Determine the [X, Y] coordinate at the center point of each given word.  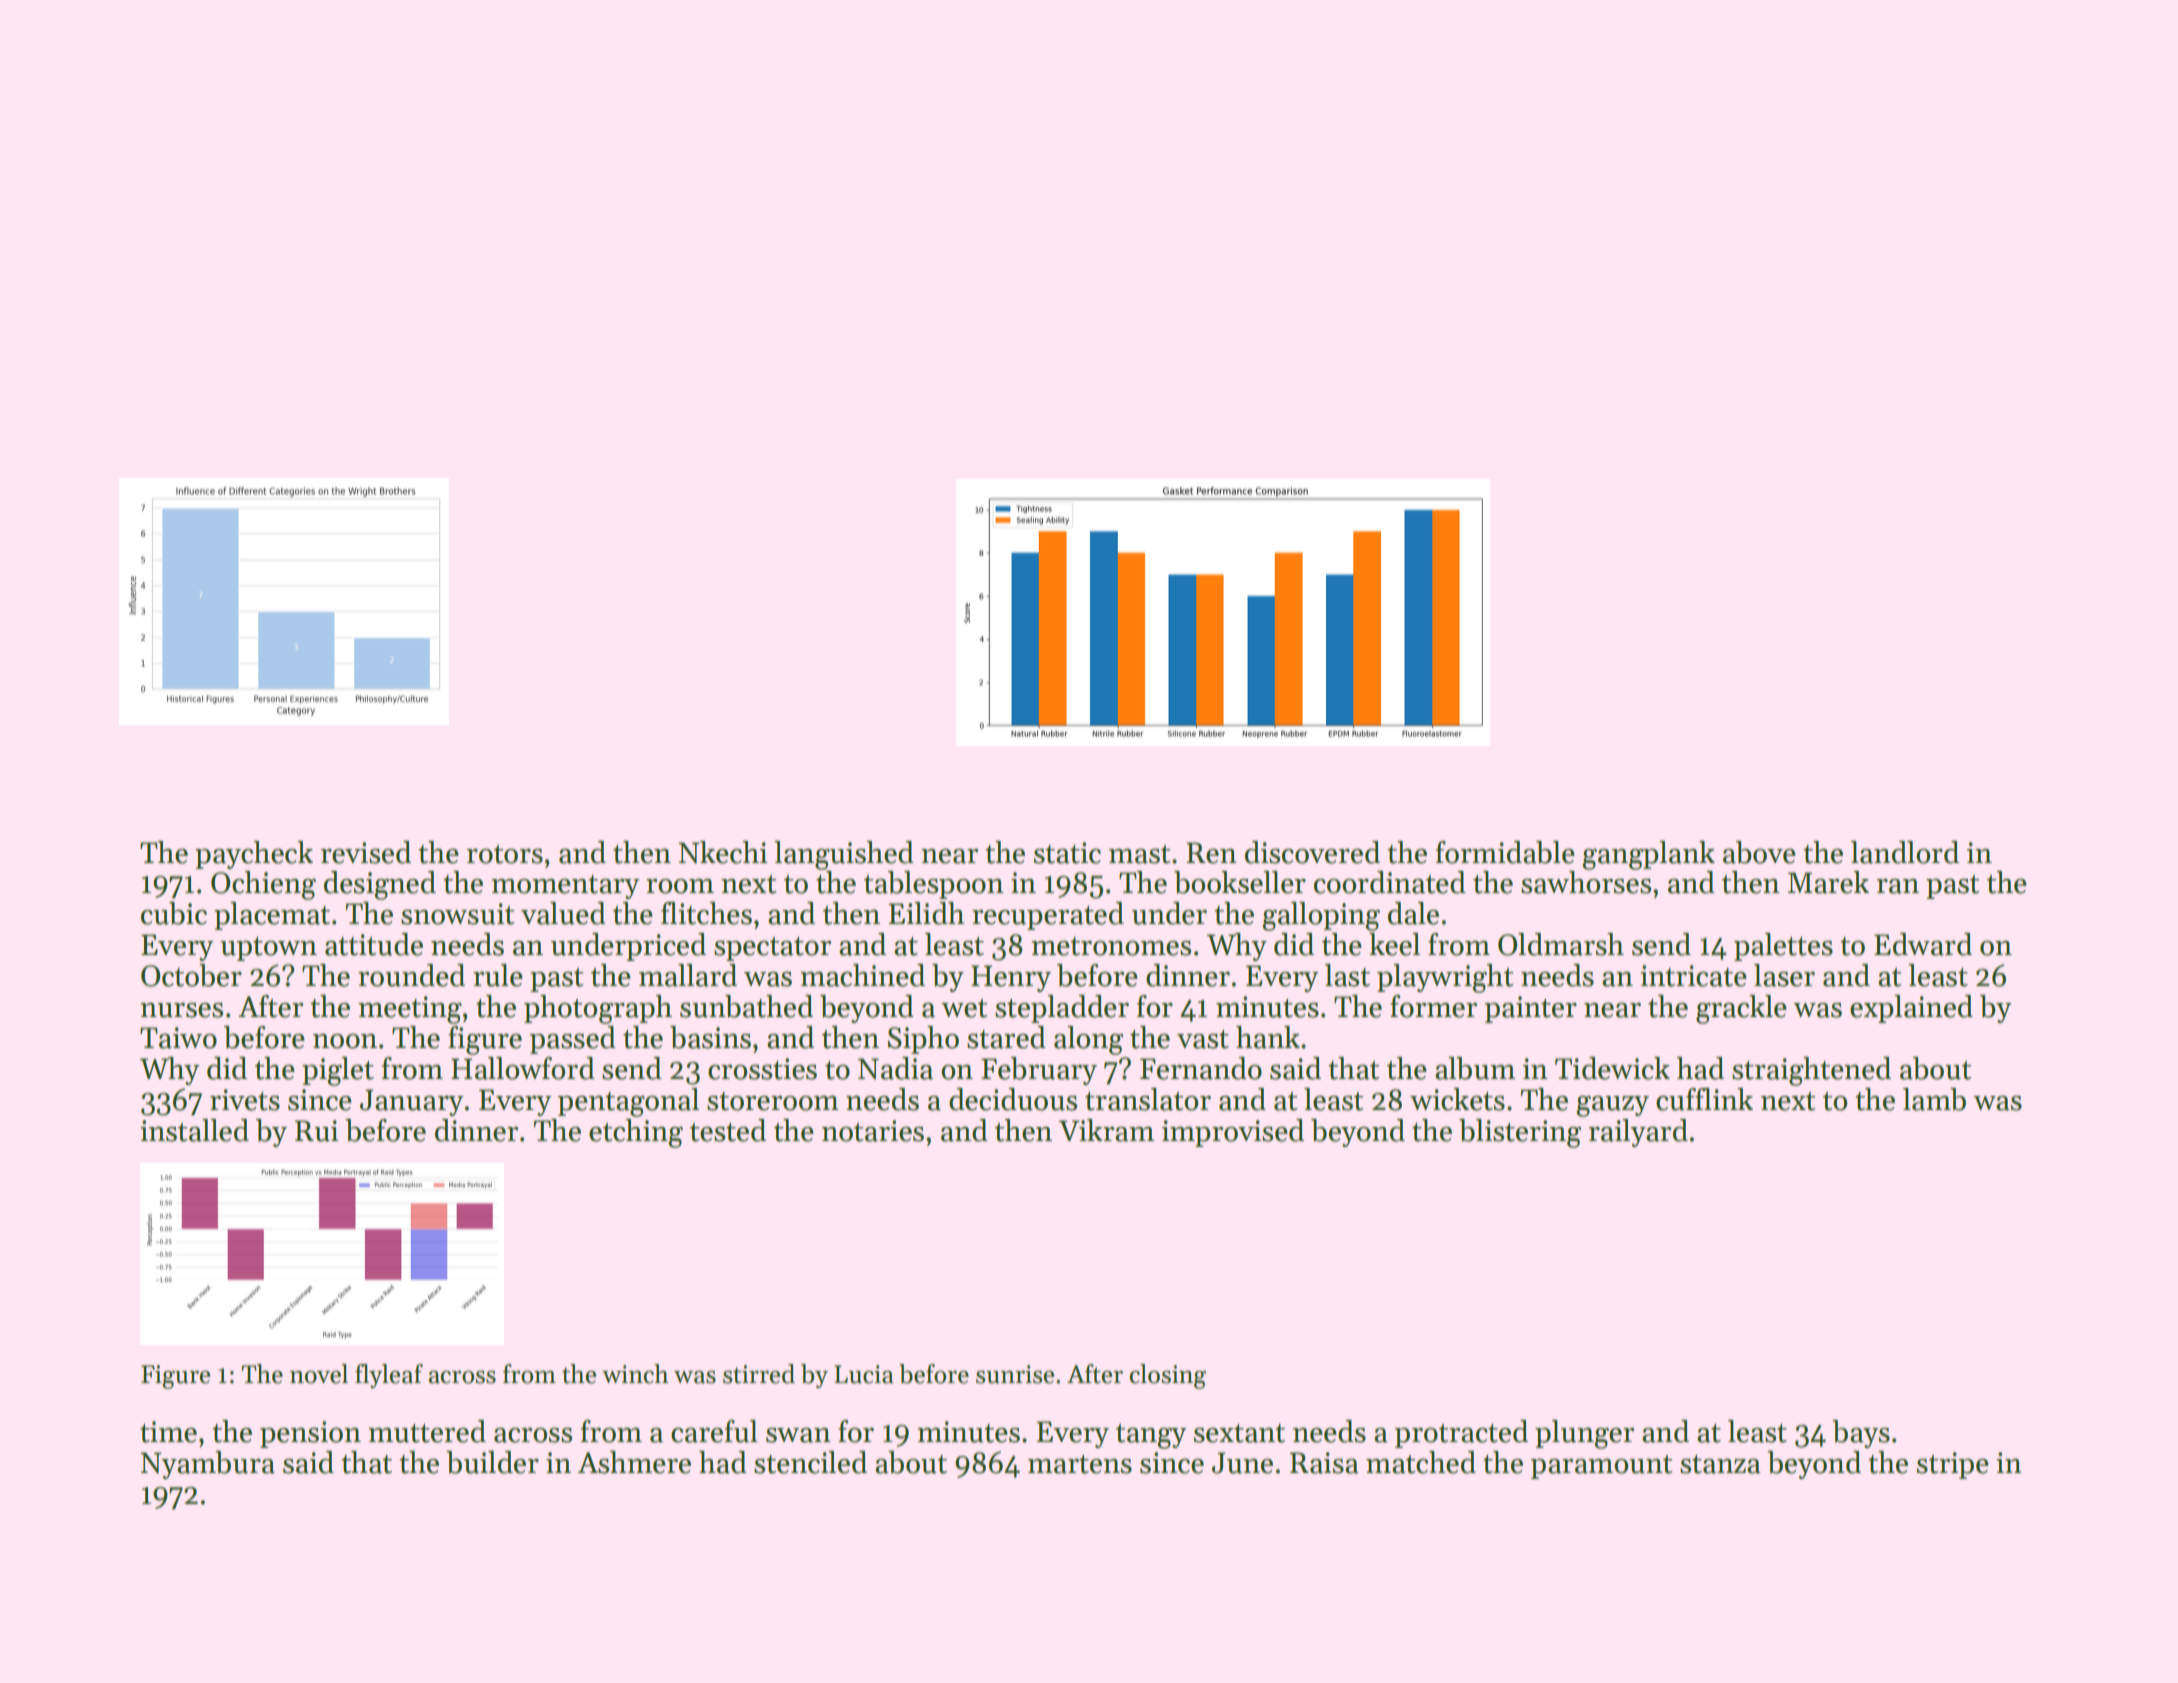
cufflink [1704, 1099]
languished [844, 855]
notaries [873, 1131]
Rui [317, 1131]
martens [1080, 1464]
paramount [1602, 1467]
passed [573, 1040]
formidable [1505, 852]
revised [366, 852]
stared [1006, 1037]
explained [1911, 1009]
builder [492, 1462]
